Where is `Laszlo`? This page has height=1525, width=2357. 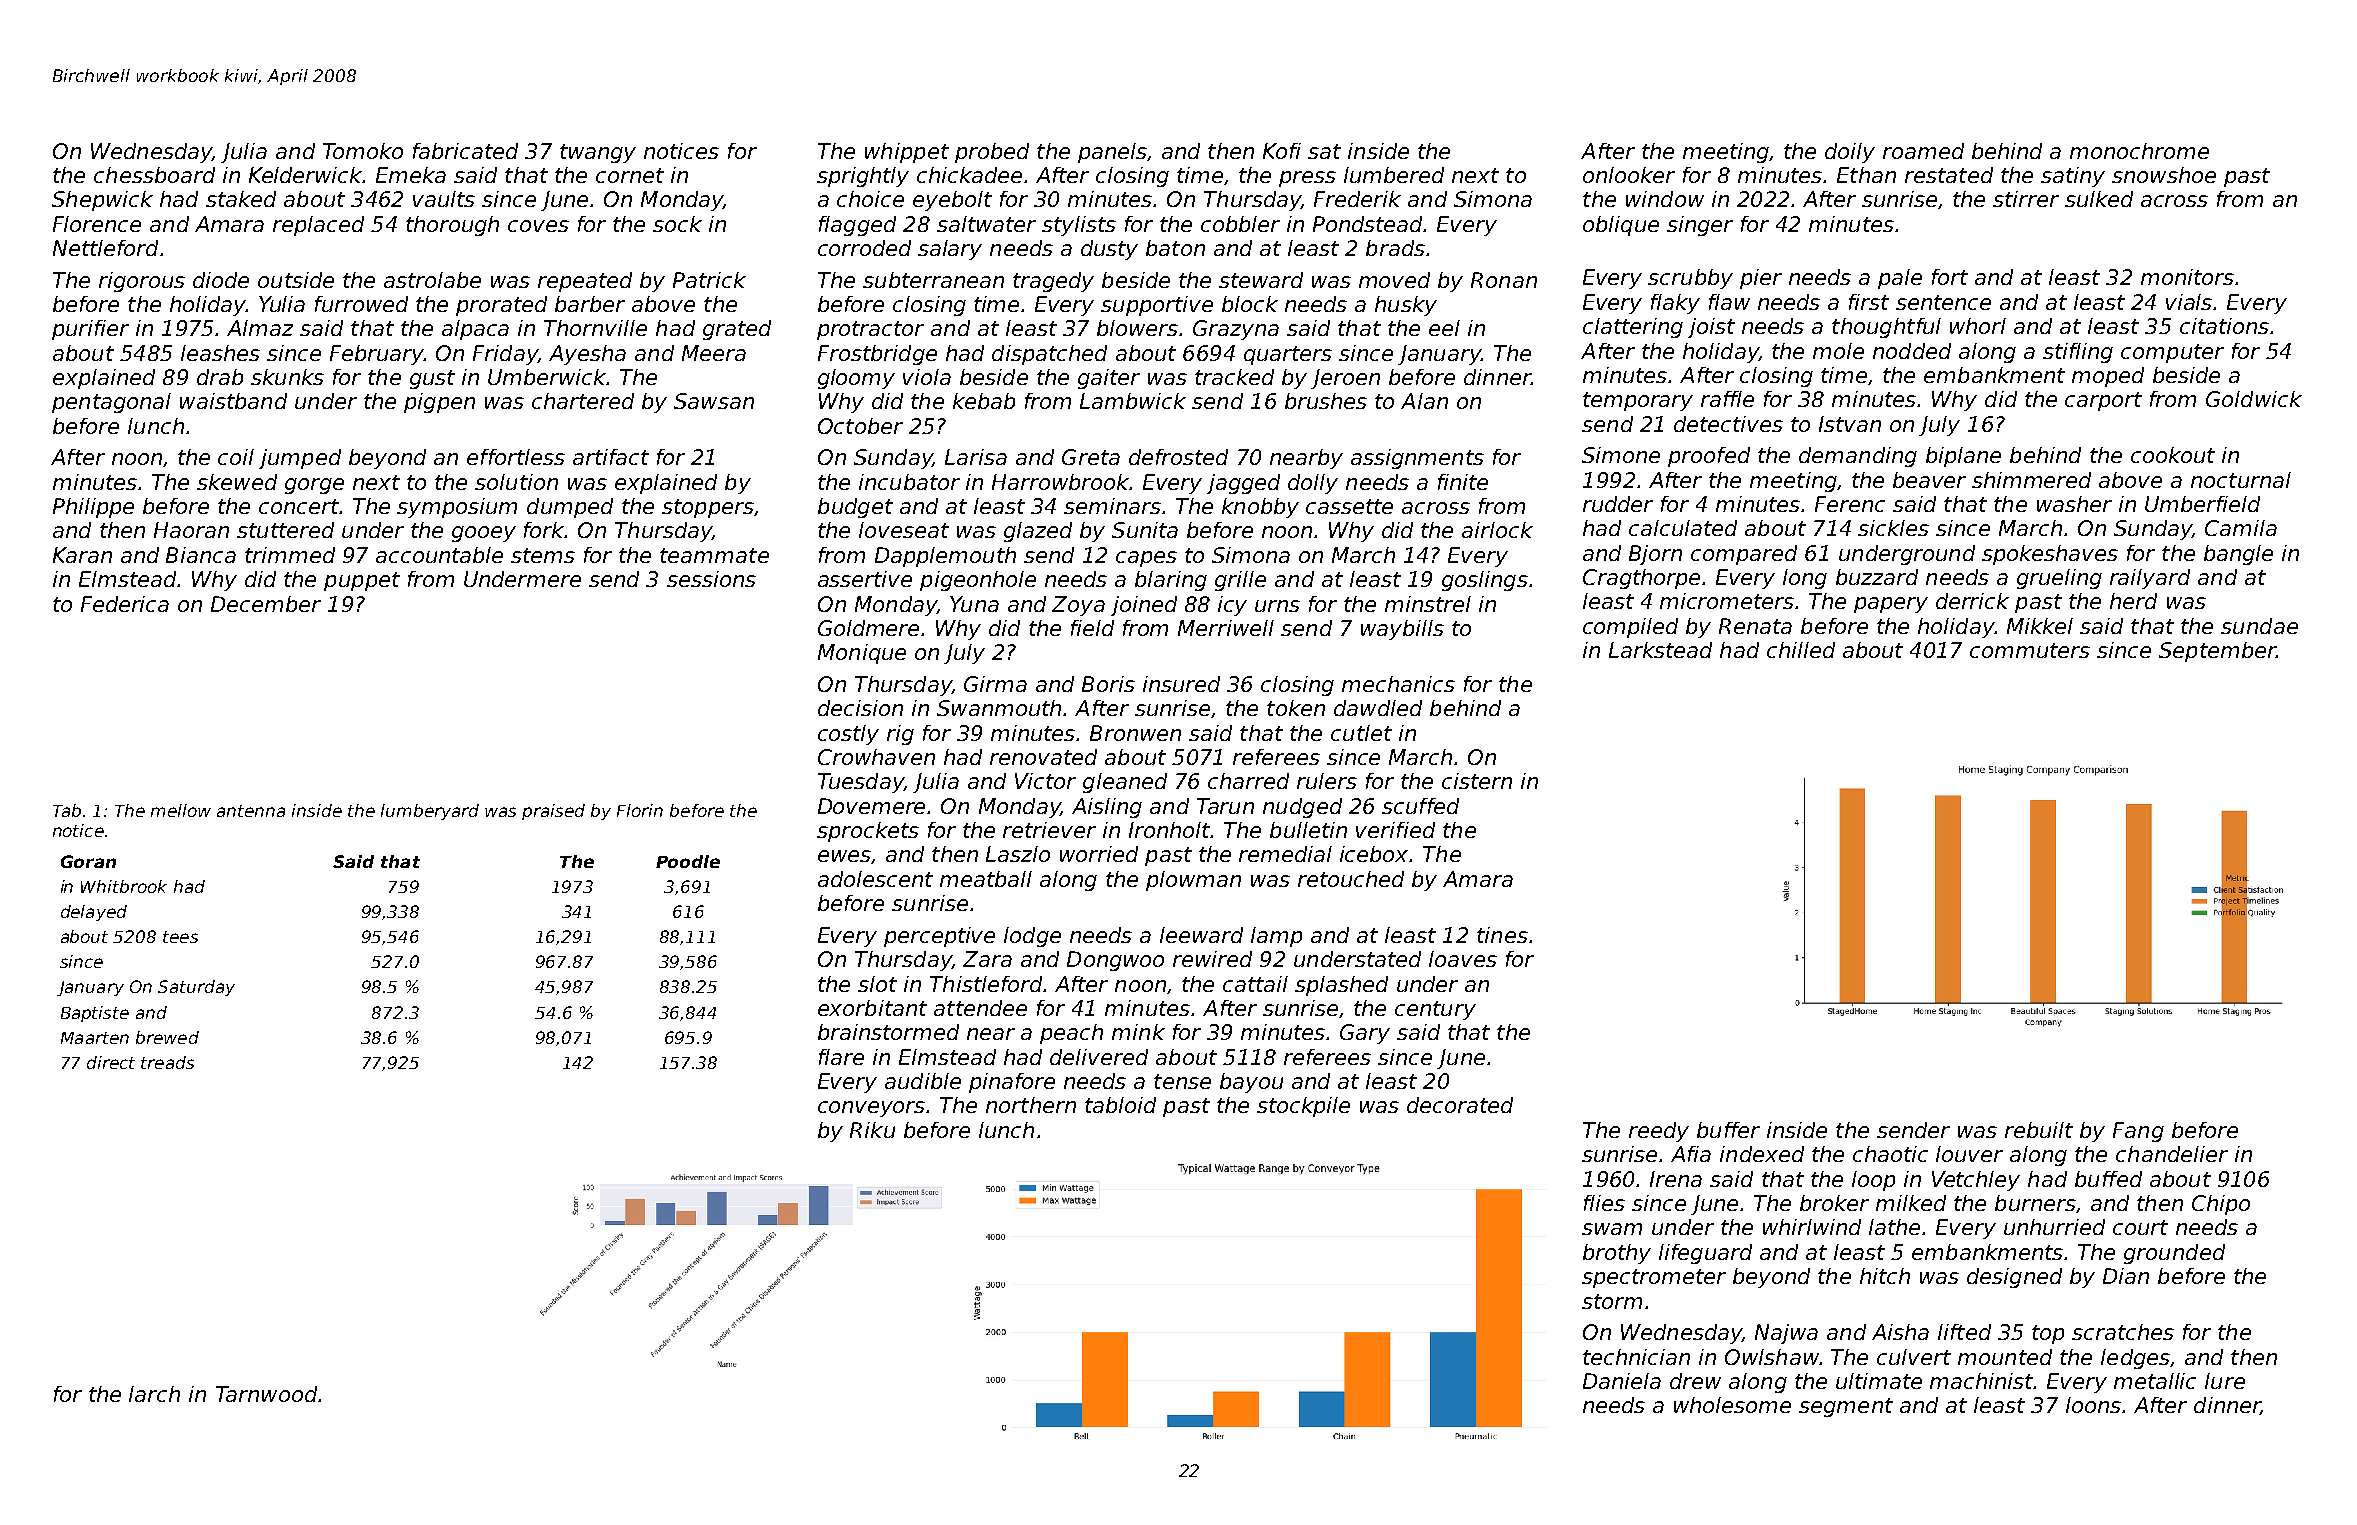
Laszlo is located at coordinates (1018, 854).
